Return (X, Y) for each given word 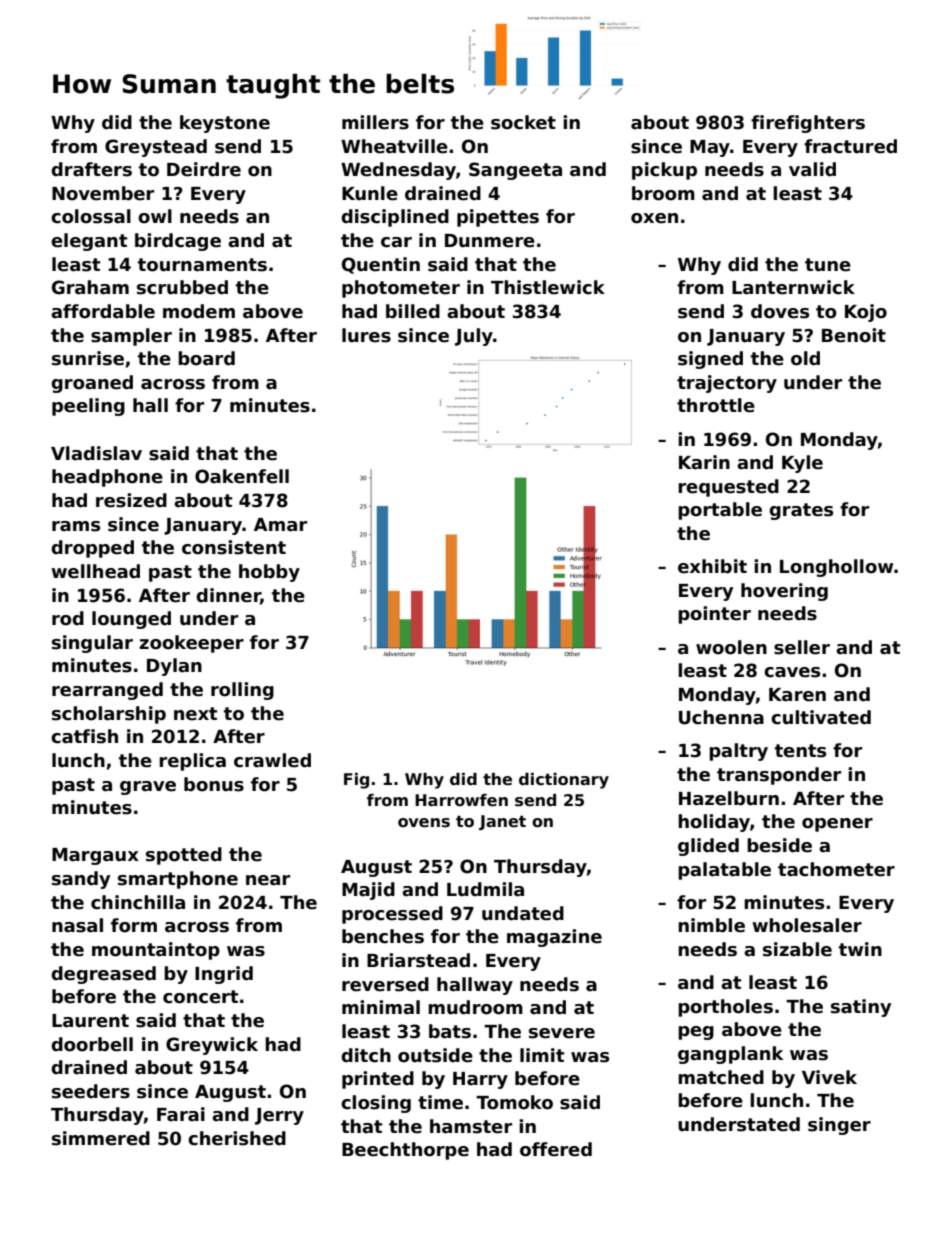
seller (802, 647)
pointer (714, 615)
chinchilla (138, 902)
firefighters (808, 124)
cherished (237, 1138)
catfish (84, 736)
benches (383, 936)
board (206, 358)
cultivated (821, 717)
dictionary (564, 781)
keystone (225, 124)
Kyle (802, 464)
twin (860, 949)
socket (523, 122)
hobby (269, 573)
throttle (716, 405)
